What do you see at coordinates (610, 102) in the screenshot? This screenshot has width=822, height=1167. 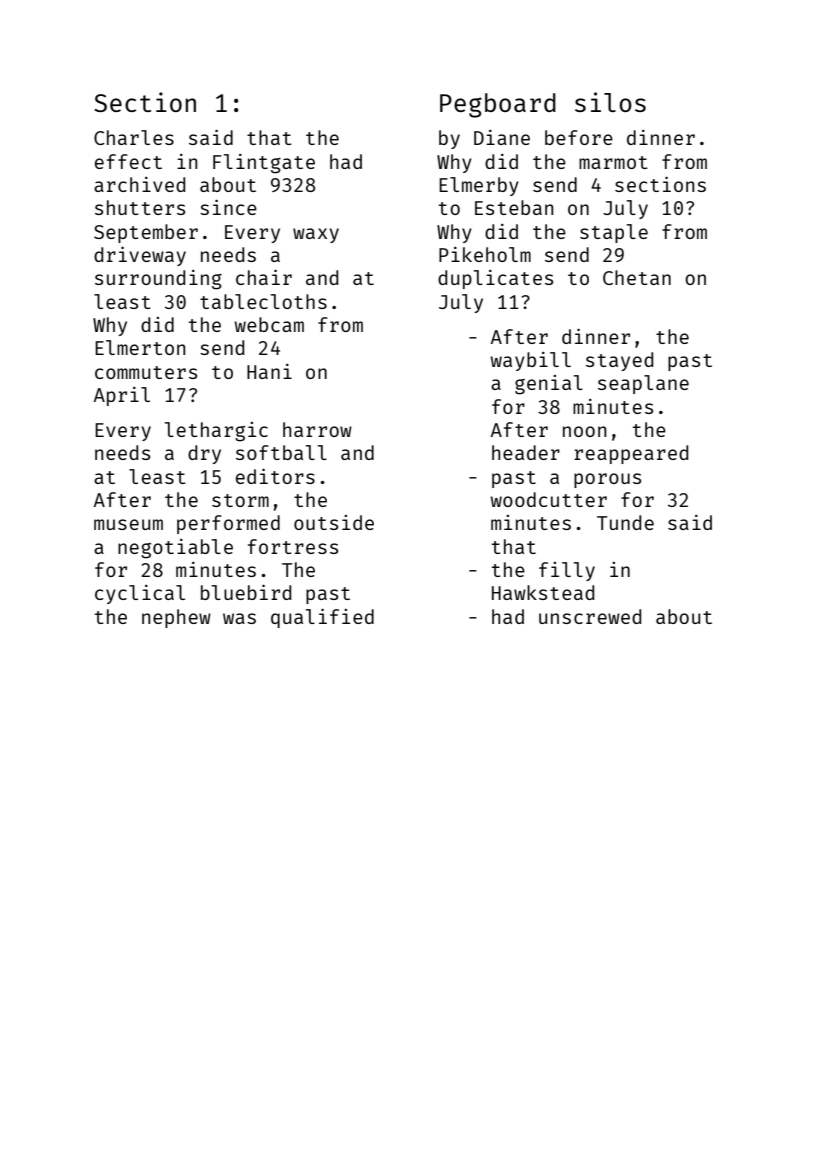 I see `silos` at bounding box center [610, 102].
